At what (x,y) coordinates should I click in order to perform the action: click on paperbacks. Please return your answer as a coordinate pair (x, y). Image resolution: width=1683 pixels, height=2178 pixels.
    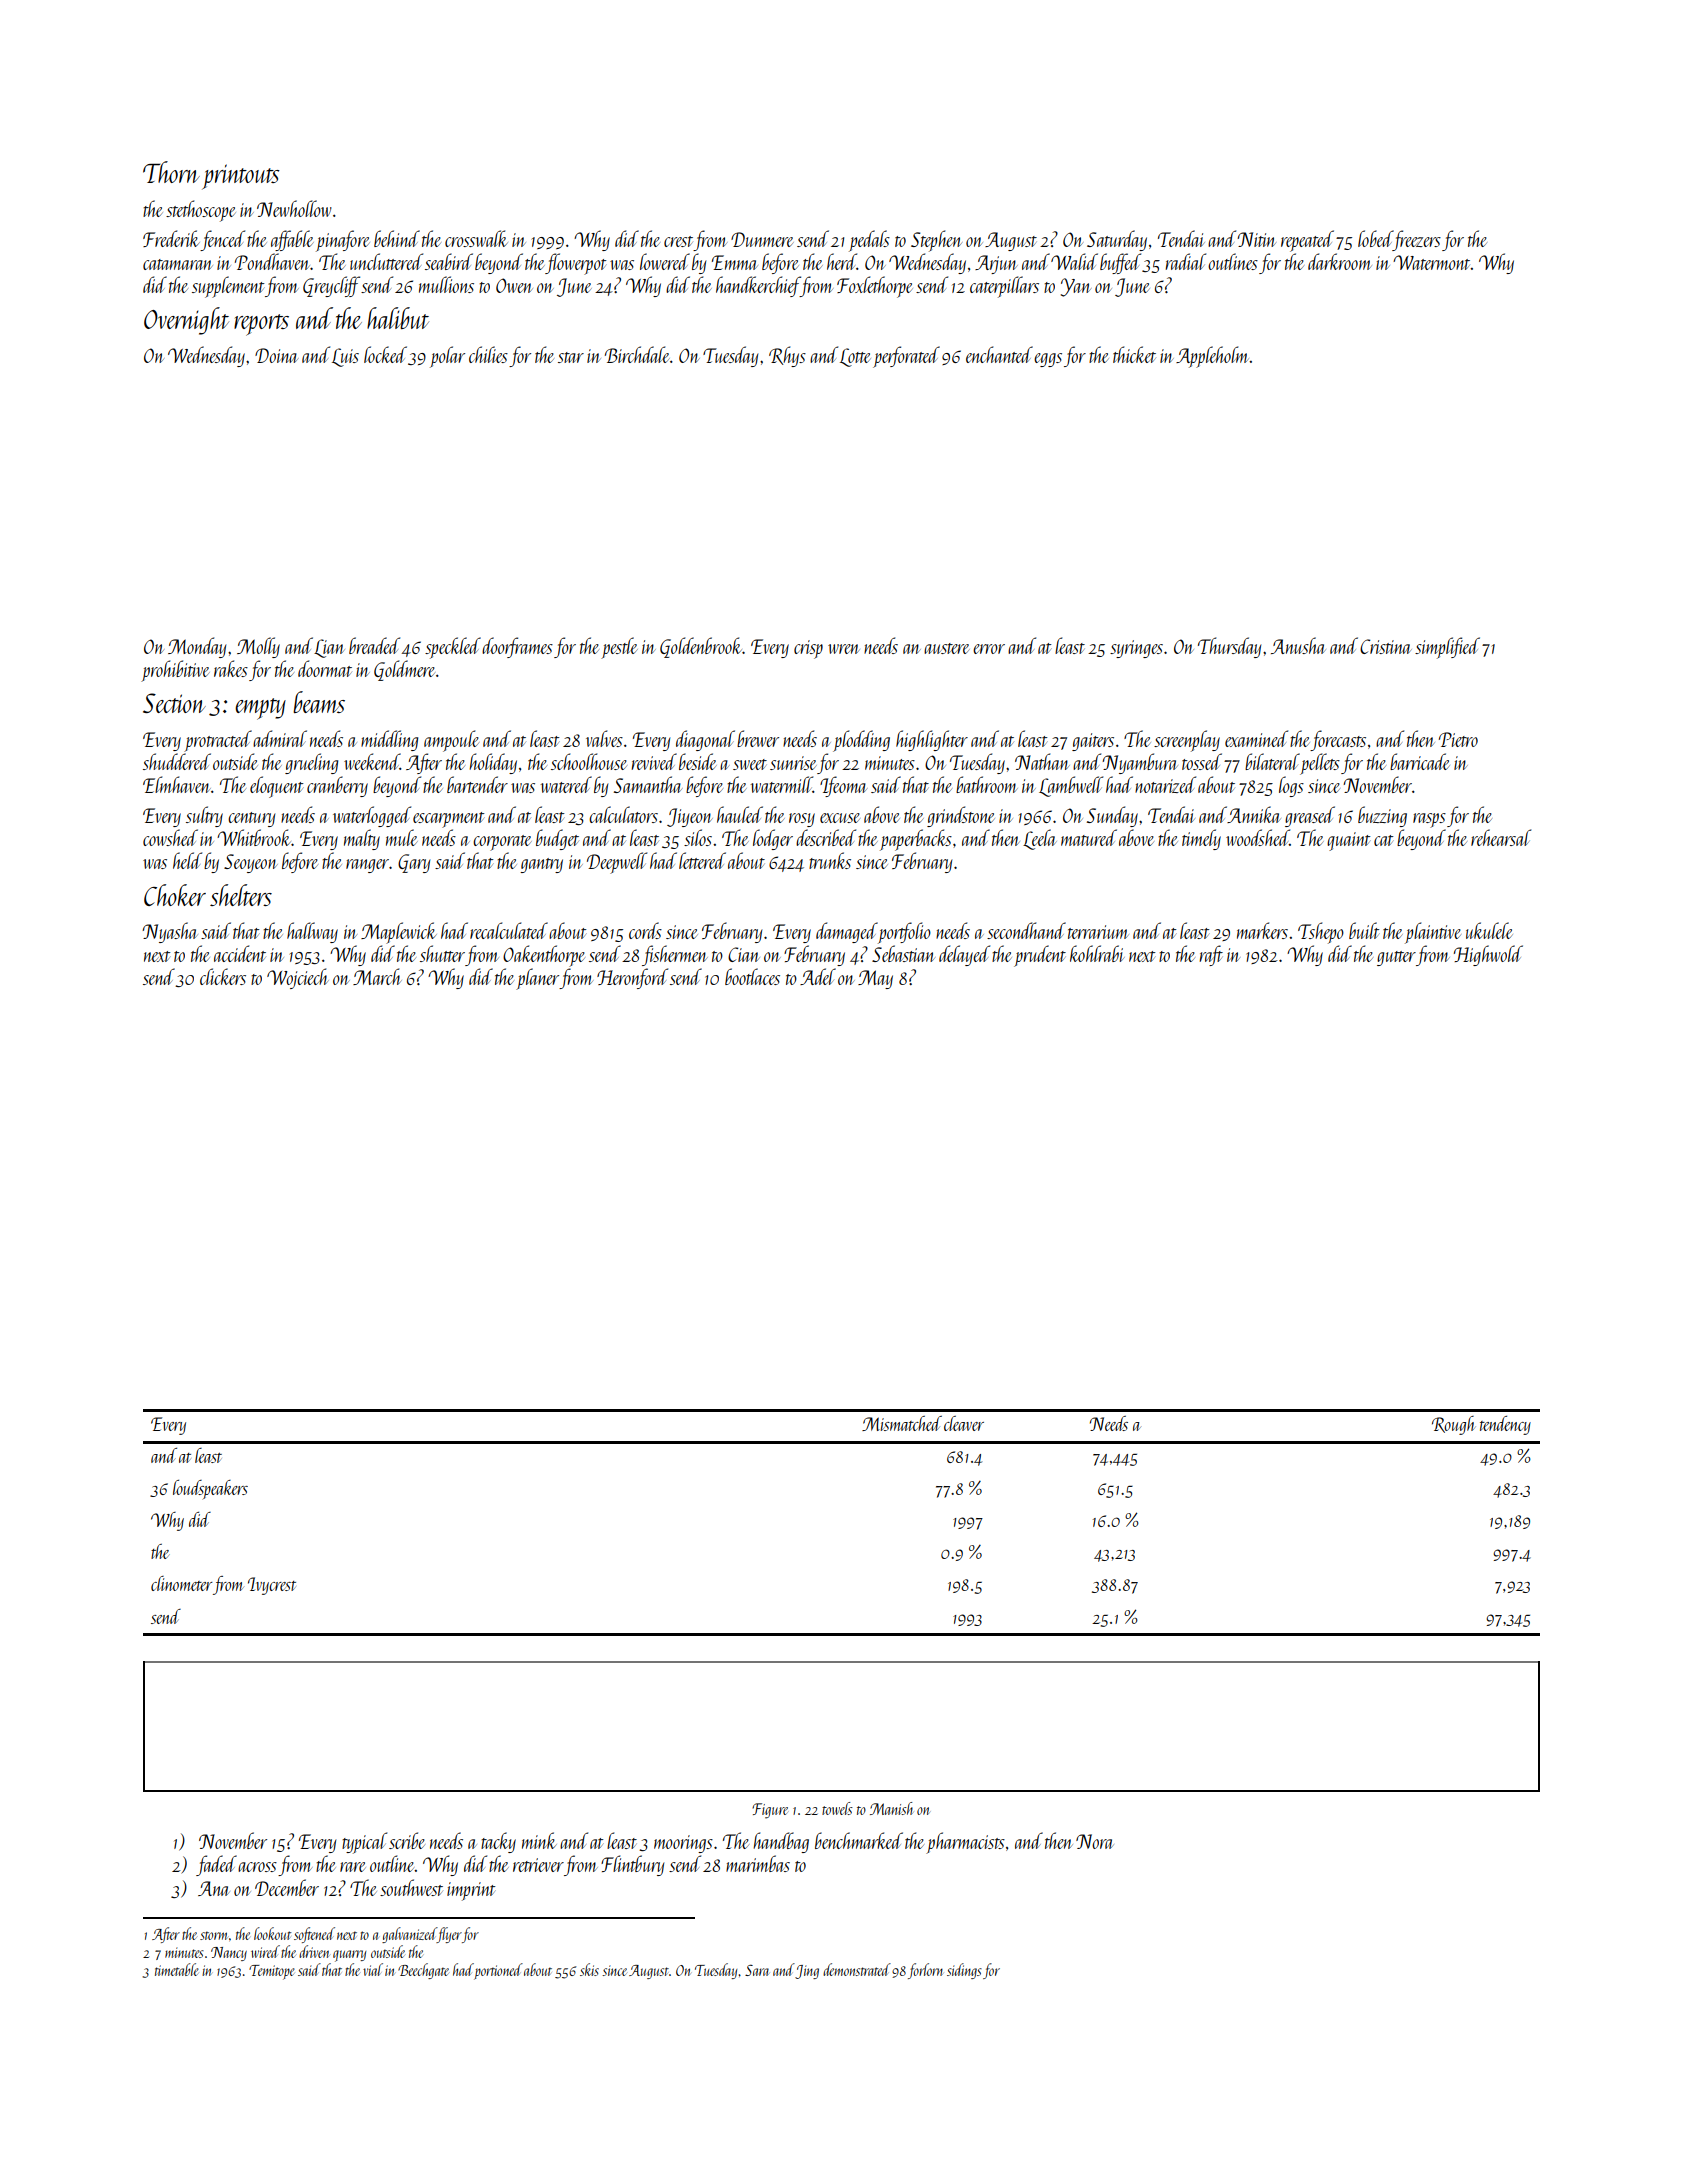
    Looking at the image, I should click on (916, 840).
